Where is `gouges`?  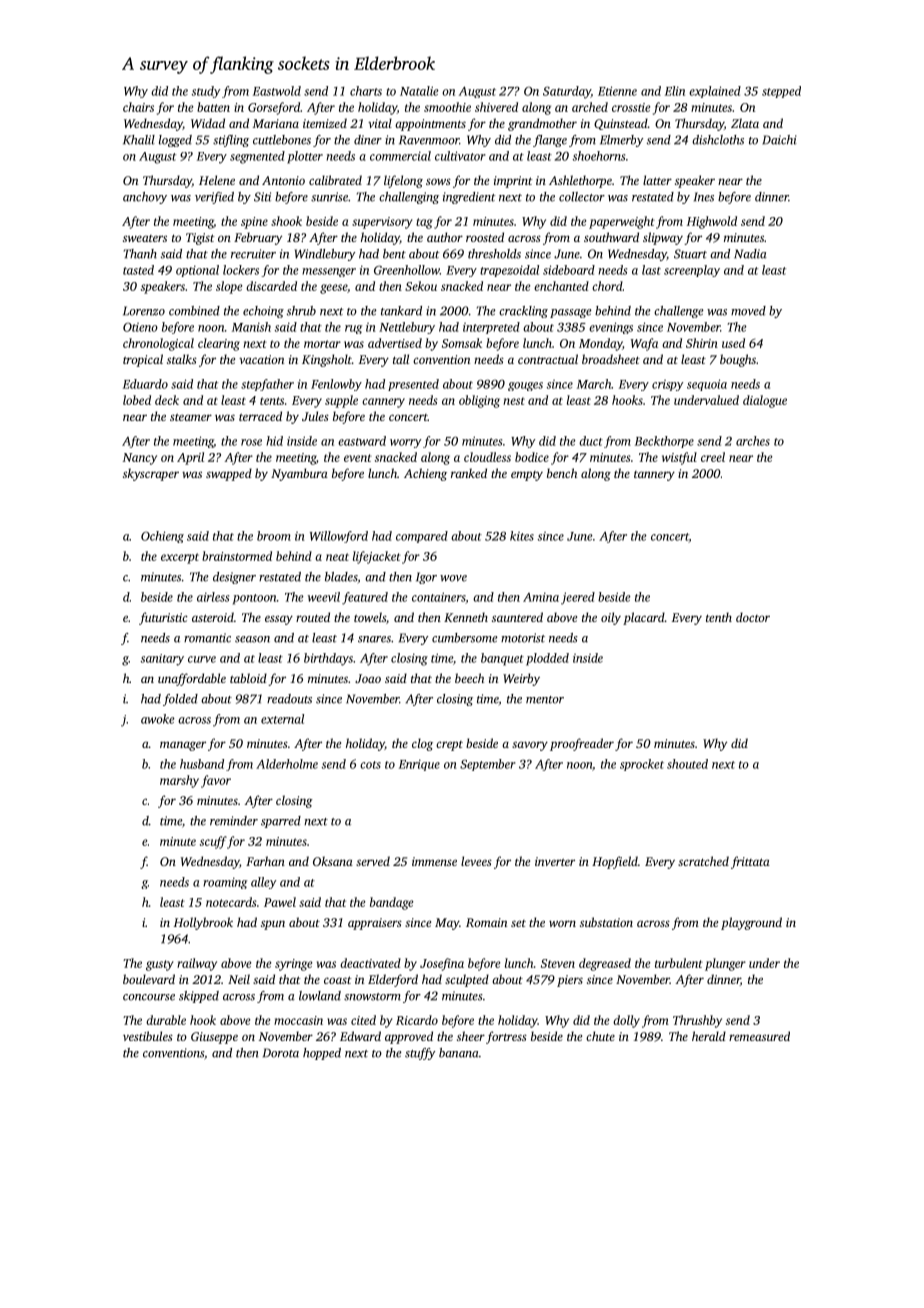
gouges is located at coordinates (525, 386).
